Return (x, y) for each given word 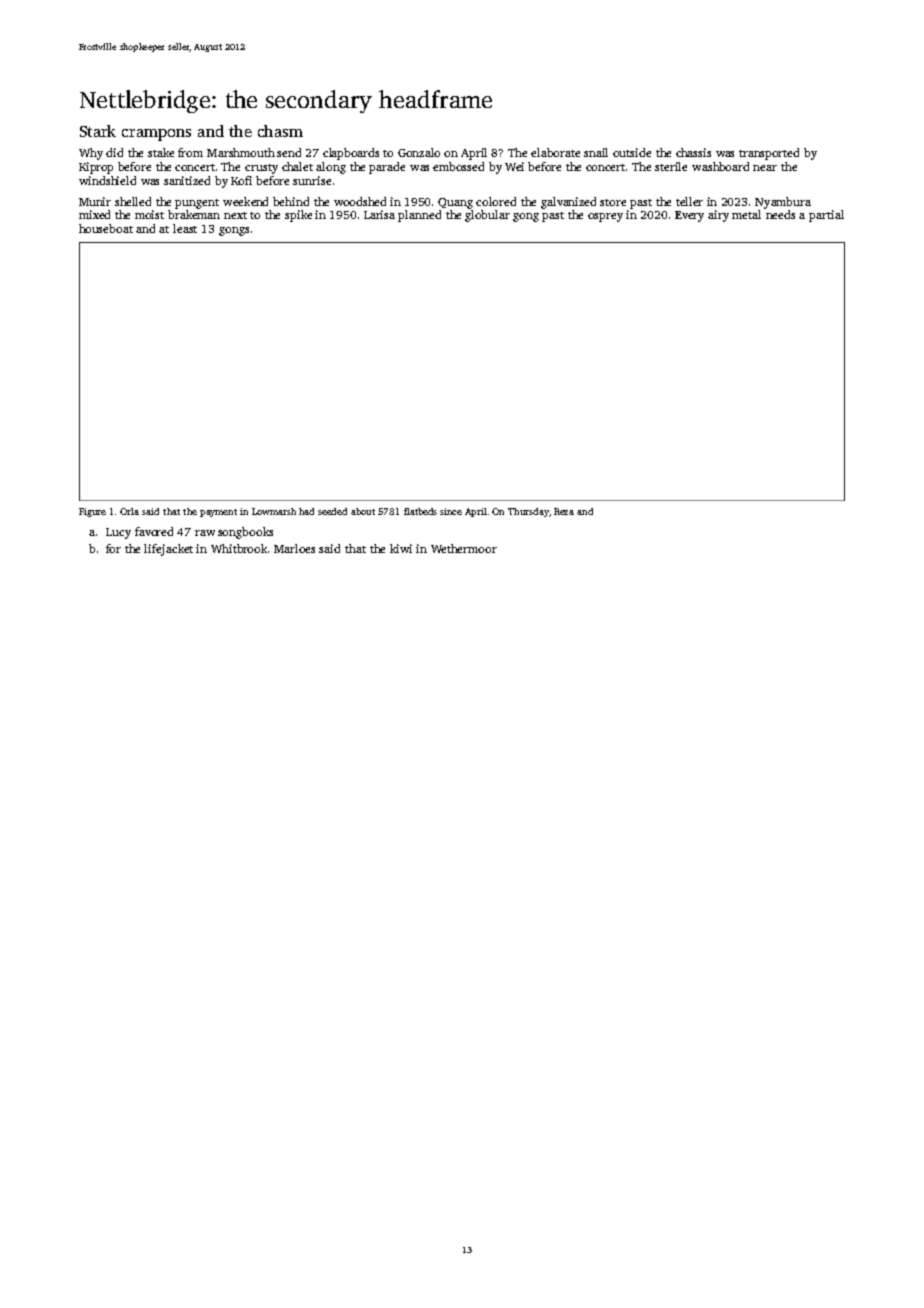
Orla (129, 511)
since (451, 511)
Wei (514, 166)
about (363, 511)
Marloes (294, 548)
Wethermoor (464, 548)
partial (826, 216)
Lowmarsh (274, 511)
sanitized (187, 180)
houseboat (106, 228)
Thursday (528, 512)
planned (419, 216)
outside (632, 152)
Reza (564, 511)
